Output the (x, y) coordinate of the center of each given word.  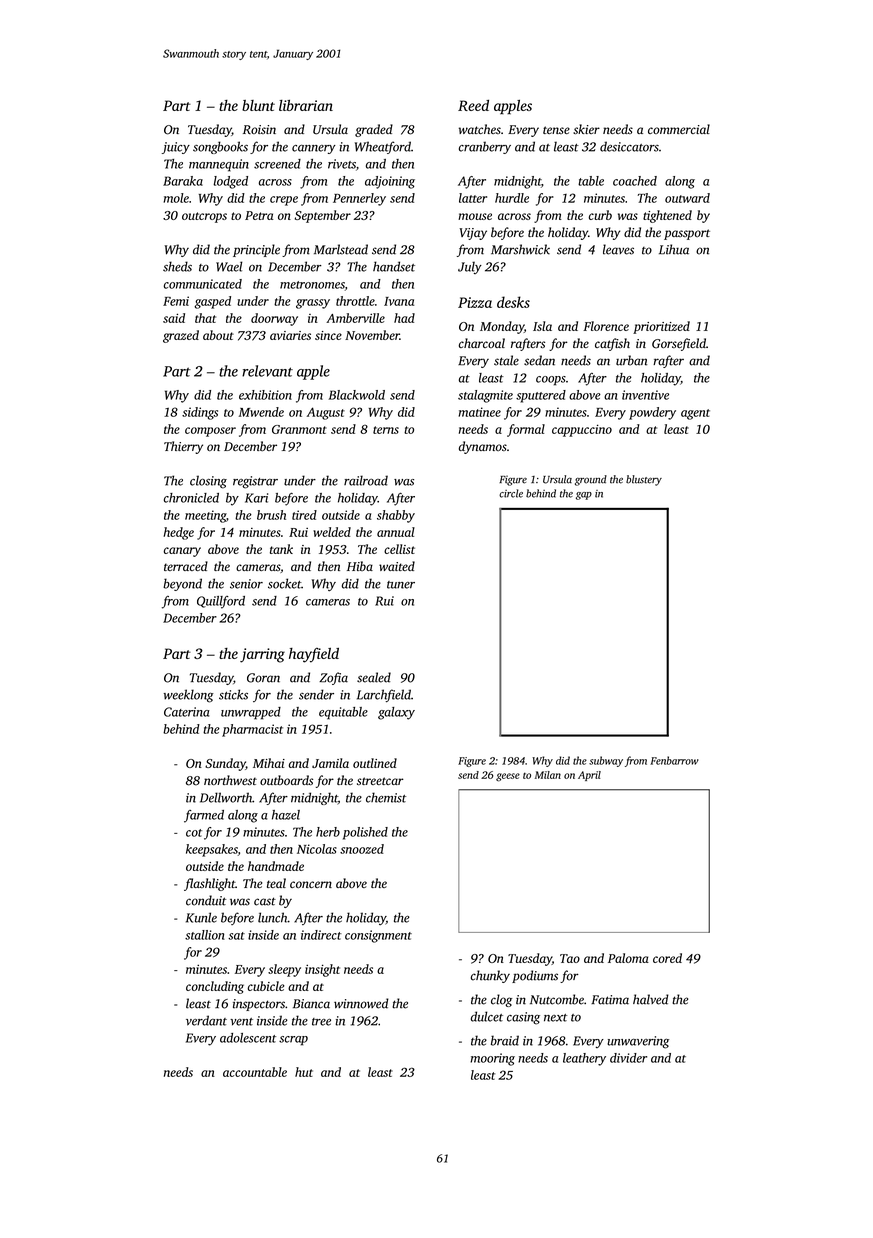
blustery (644, 480)
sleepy (284, 970)
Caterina (186, 712)
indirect (321, 935)
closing (208, 482)
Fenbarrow (674, 760)
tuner (401, 585)
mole (176, 198)
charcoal (482, 343)
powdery (652, 413)
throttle (355, 301)
